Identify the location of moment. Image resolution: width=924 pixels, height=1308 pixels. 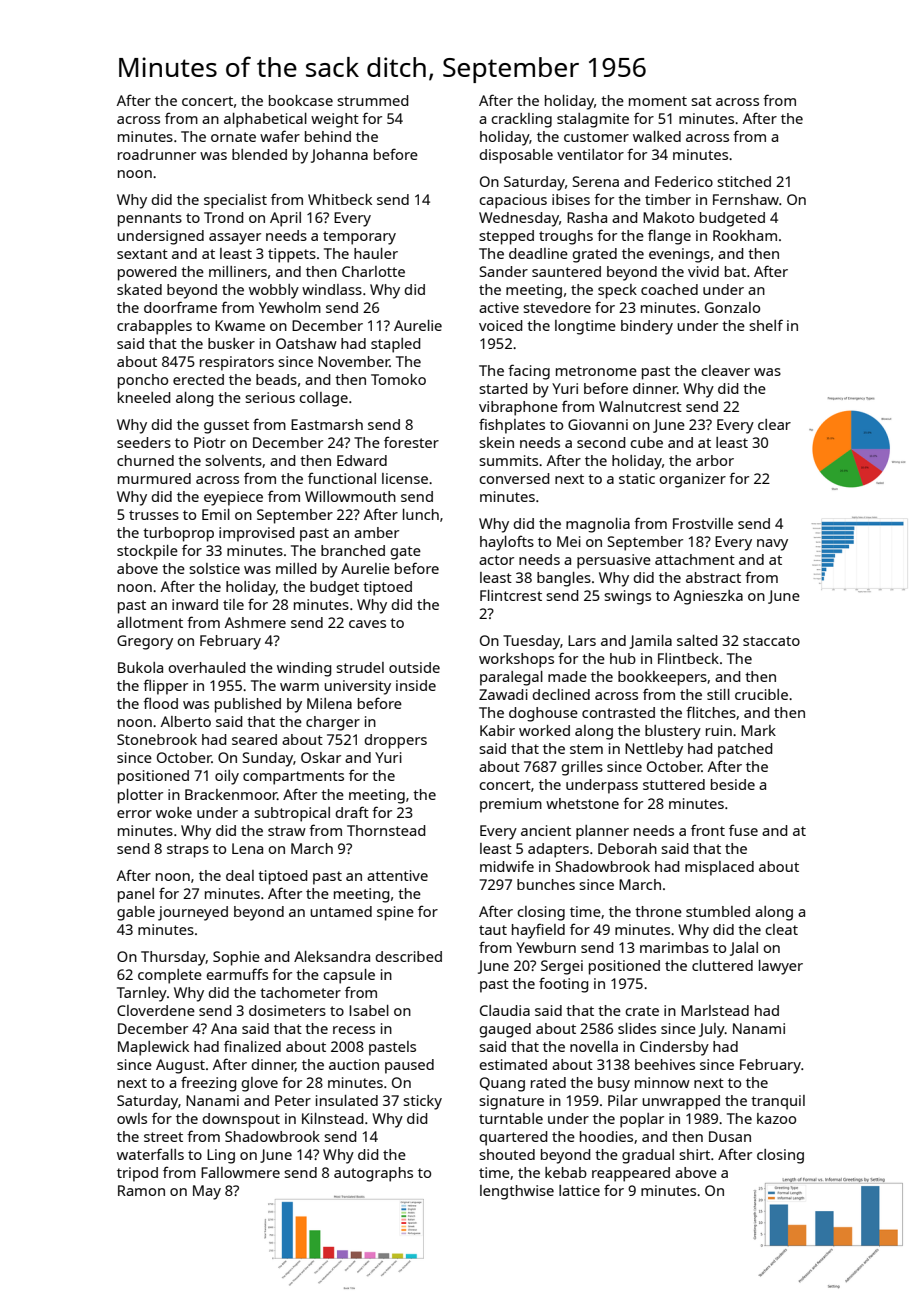
(658, 101).
